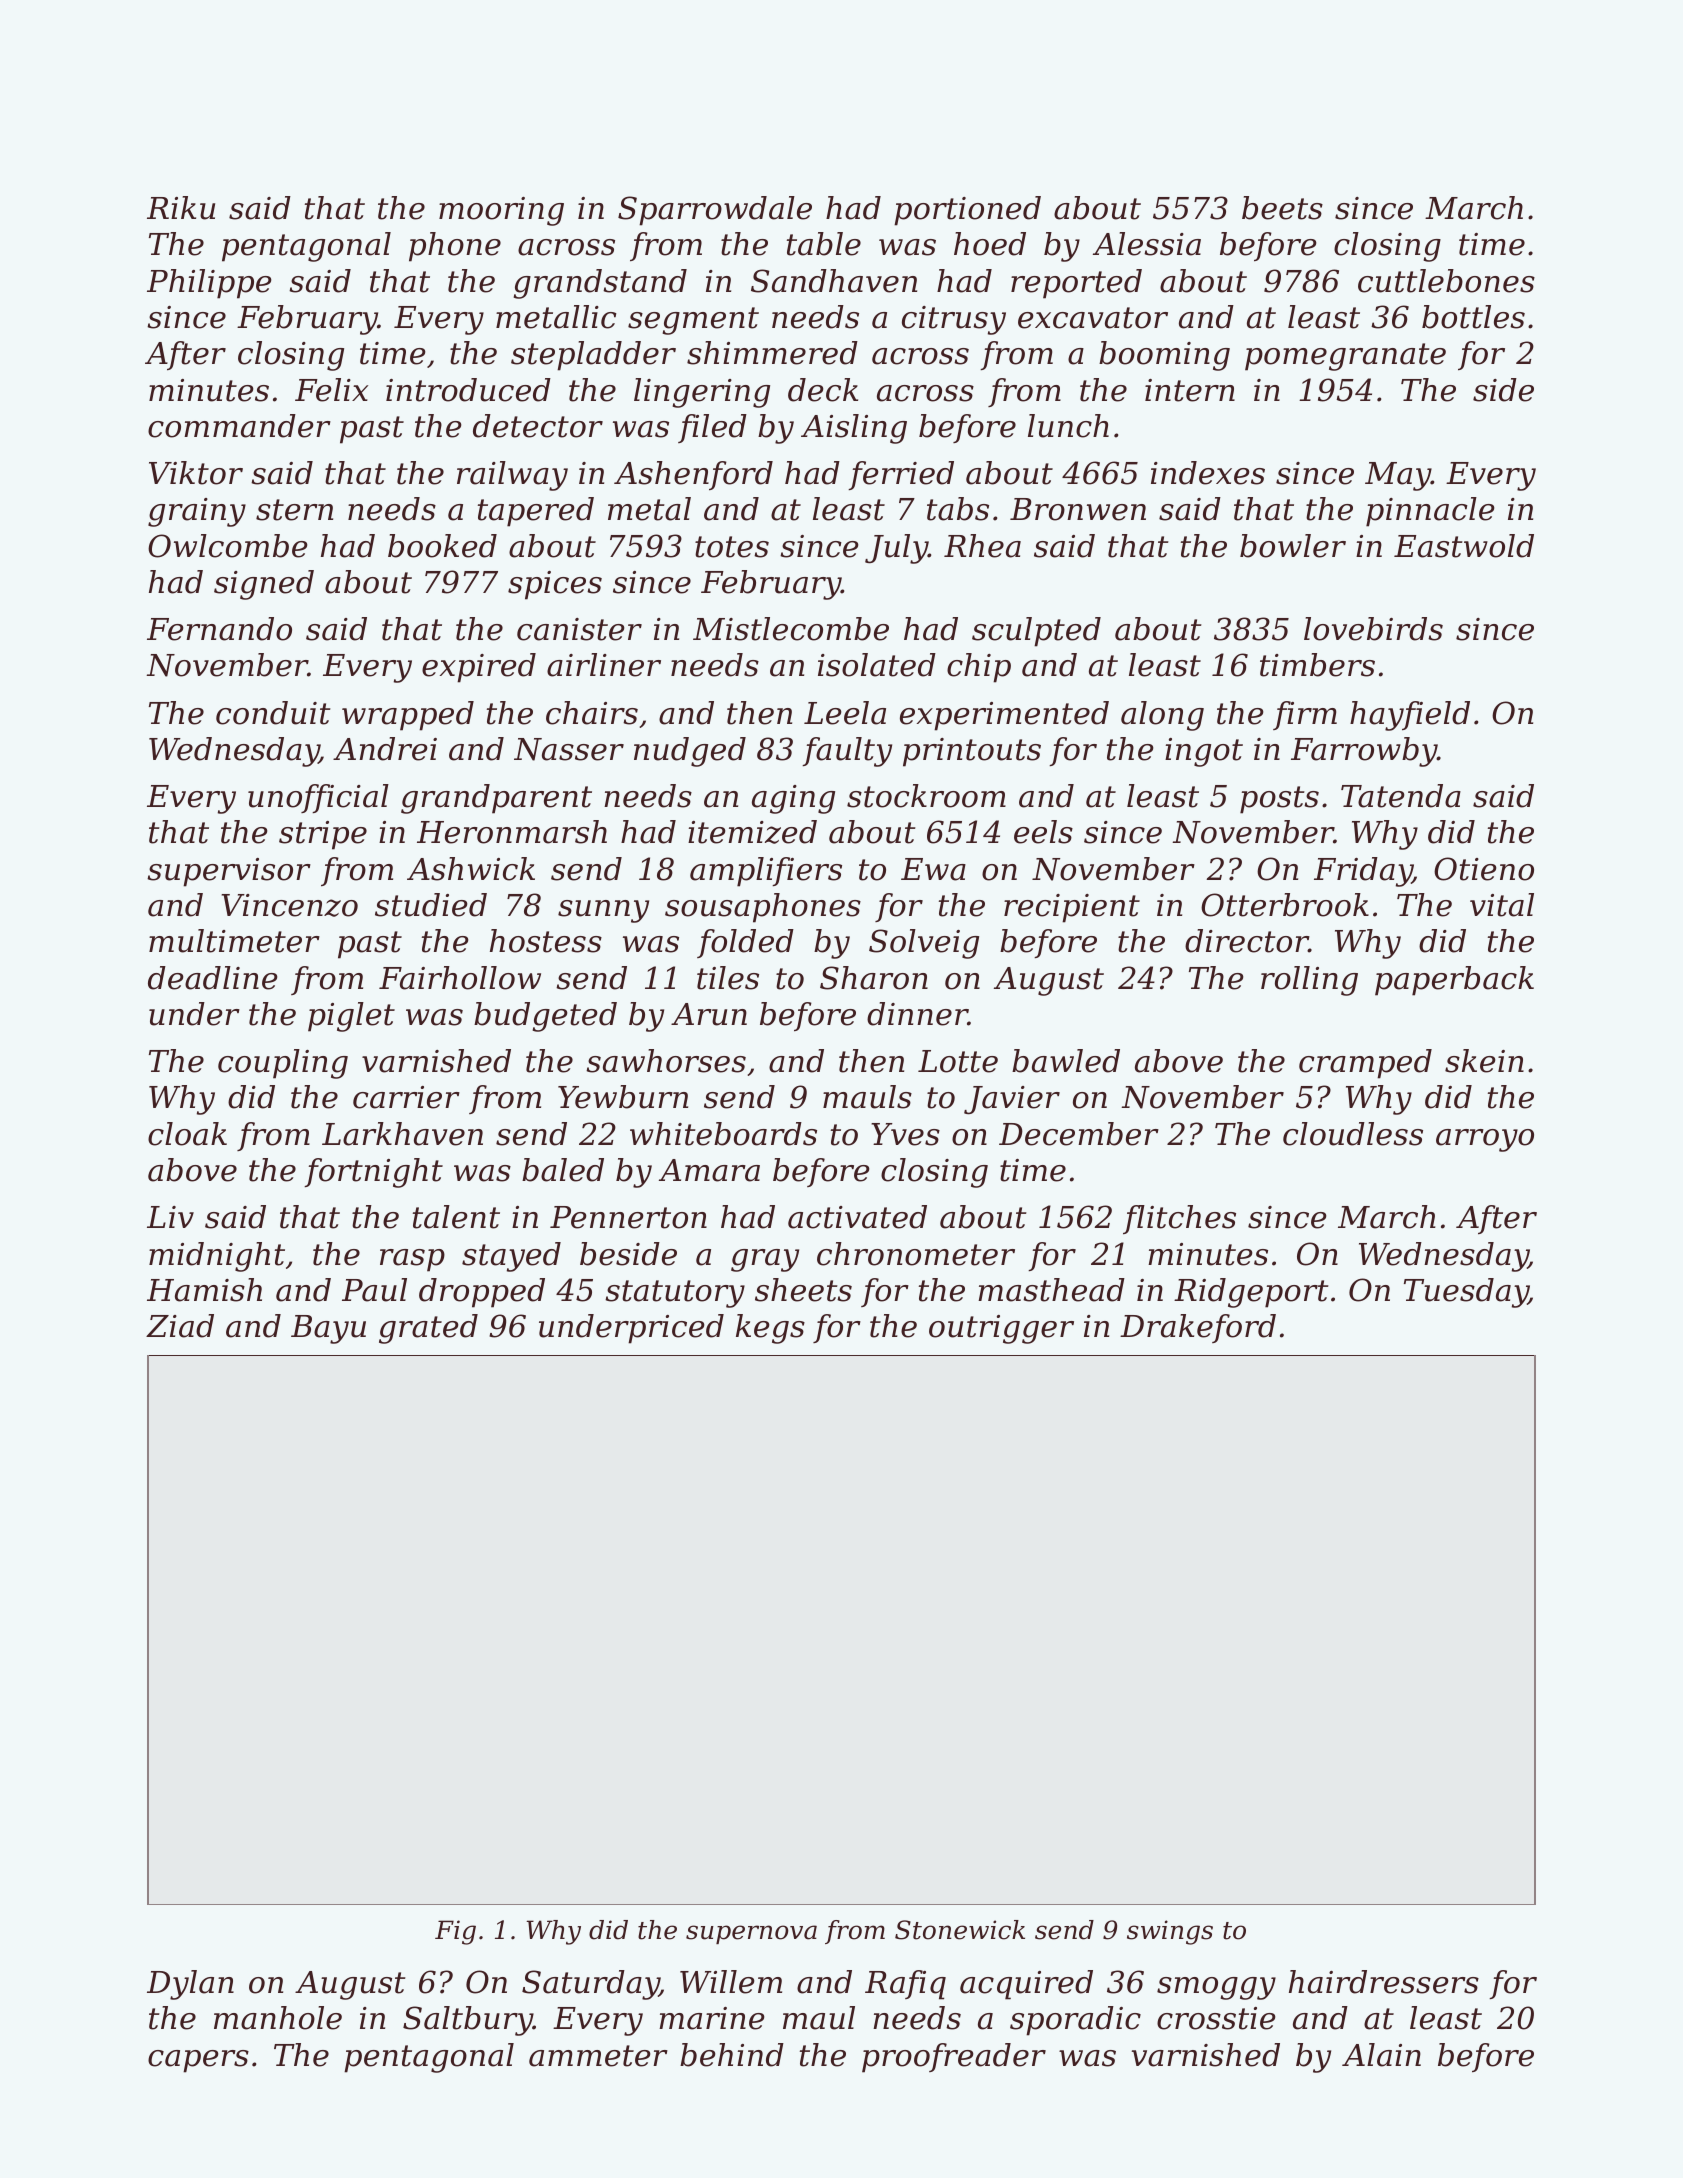 The height and width of the document is (2178, 1683). I want to click on statutory, so click(675, 1294).
